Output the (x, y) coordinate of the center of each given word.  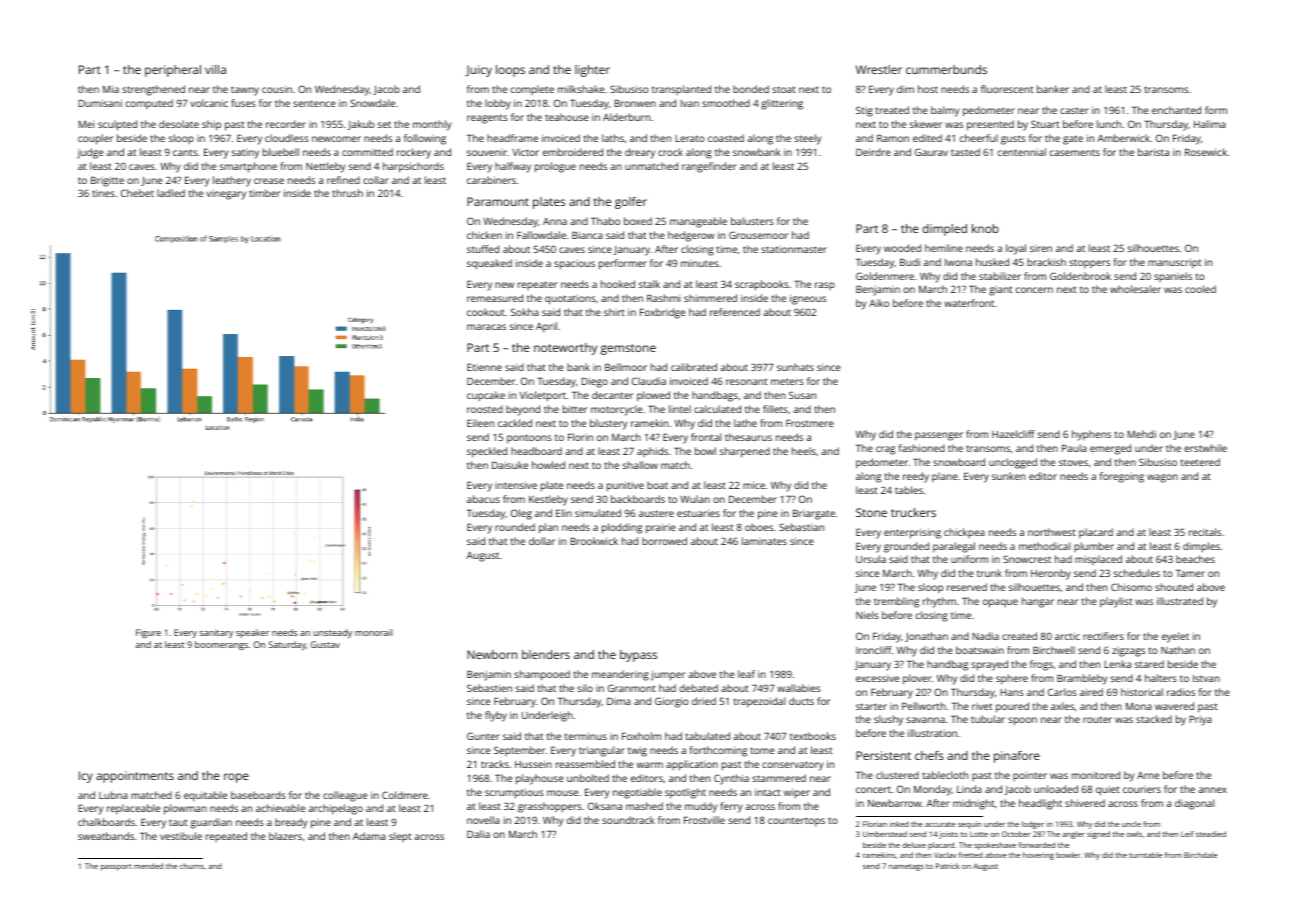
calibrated (694, 367)
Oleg (521, 514)
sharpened (745, 452)
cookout (486, 312)
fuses (243, 103)
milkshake (581, 89)
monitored (1096, 775)
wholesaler (1135, 289)
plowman (185, 809)
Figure (148, 633)
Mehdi (1141, 434)
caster (1074, 111)
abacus (483, 499)
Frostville (704, 820)
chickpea (964, 533)
